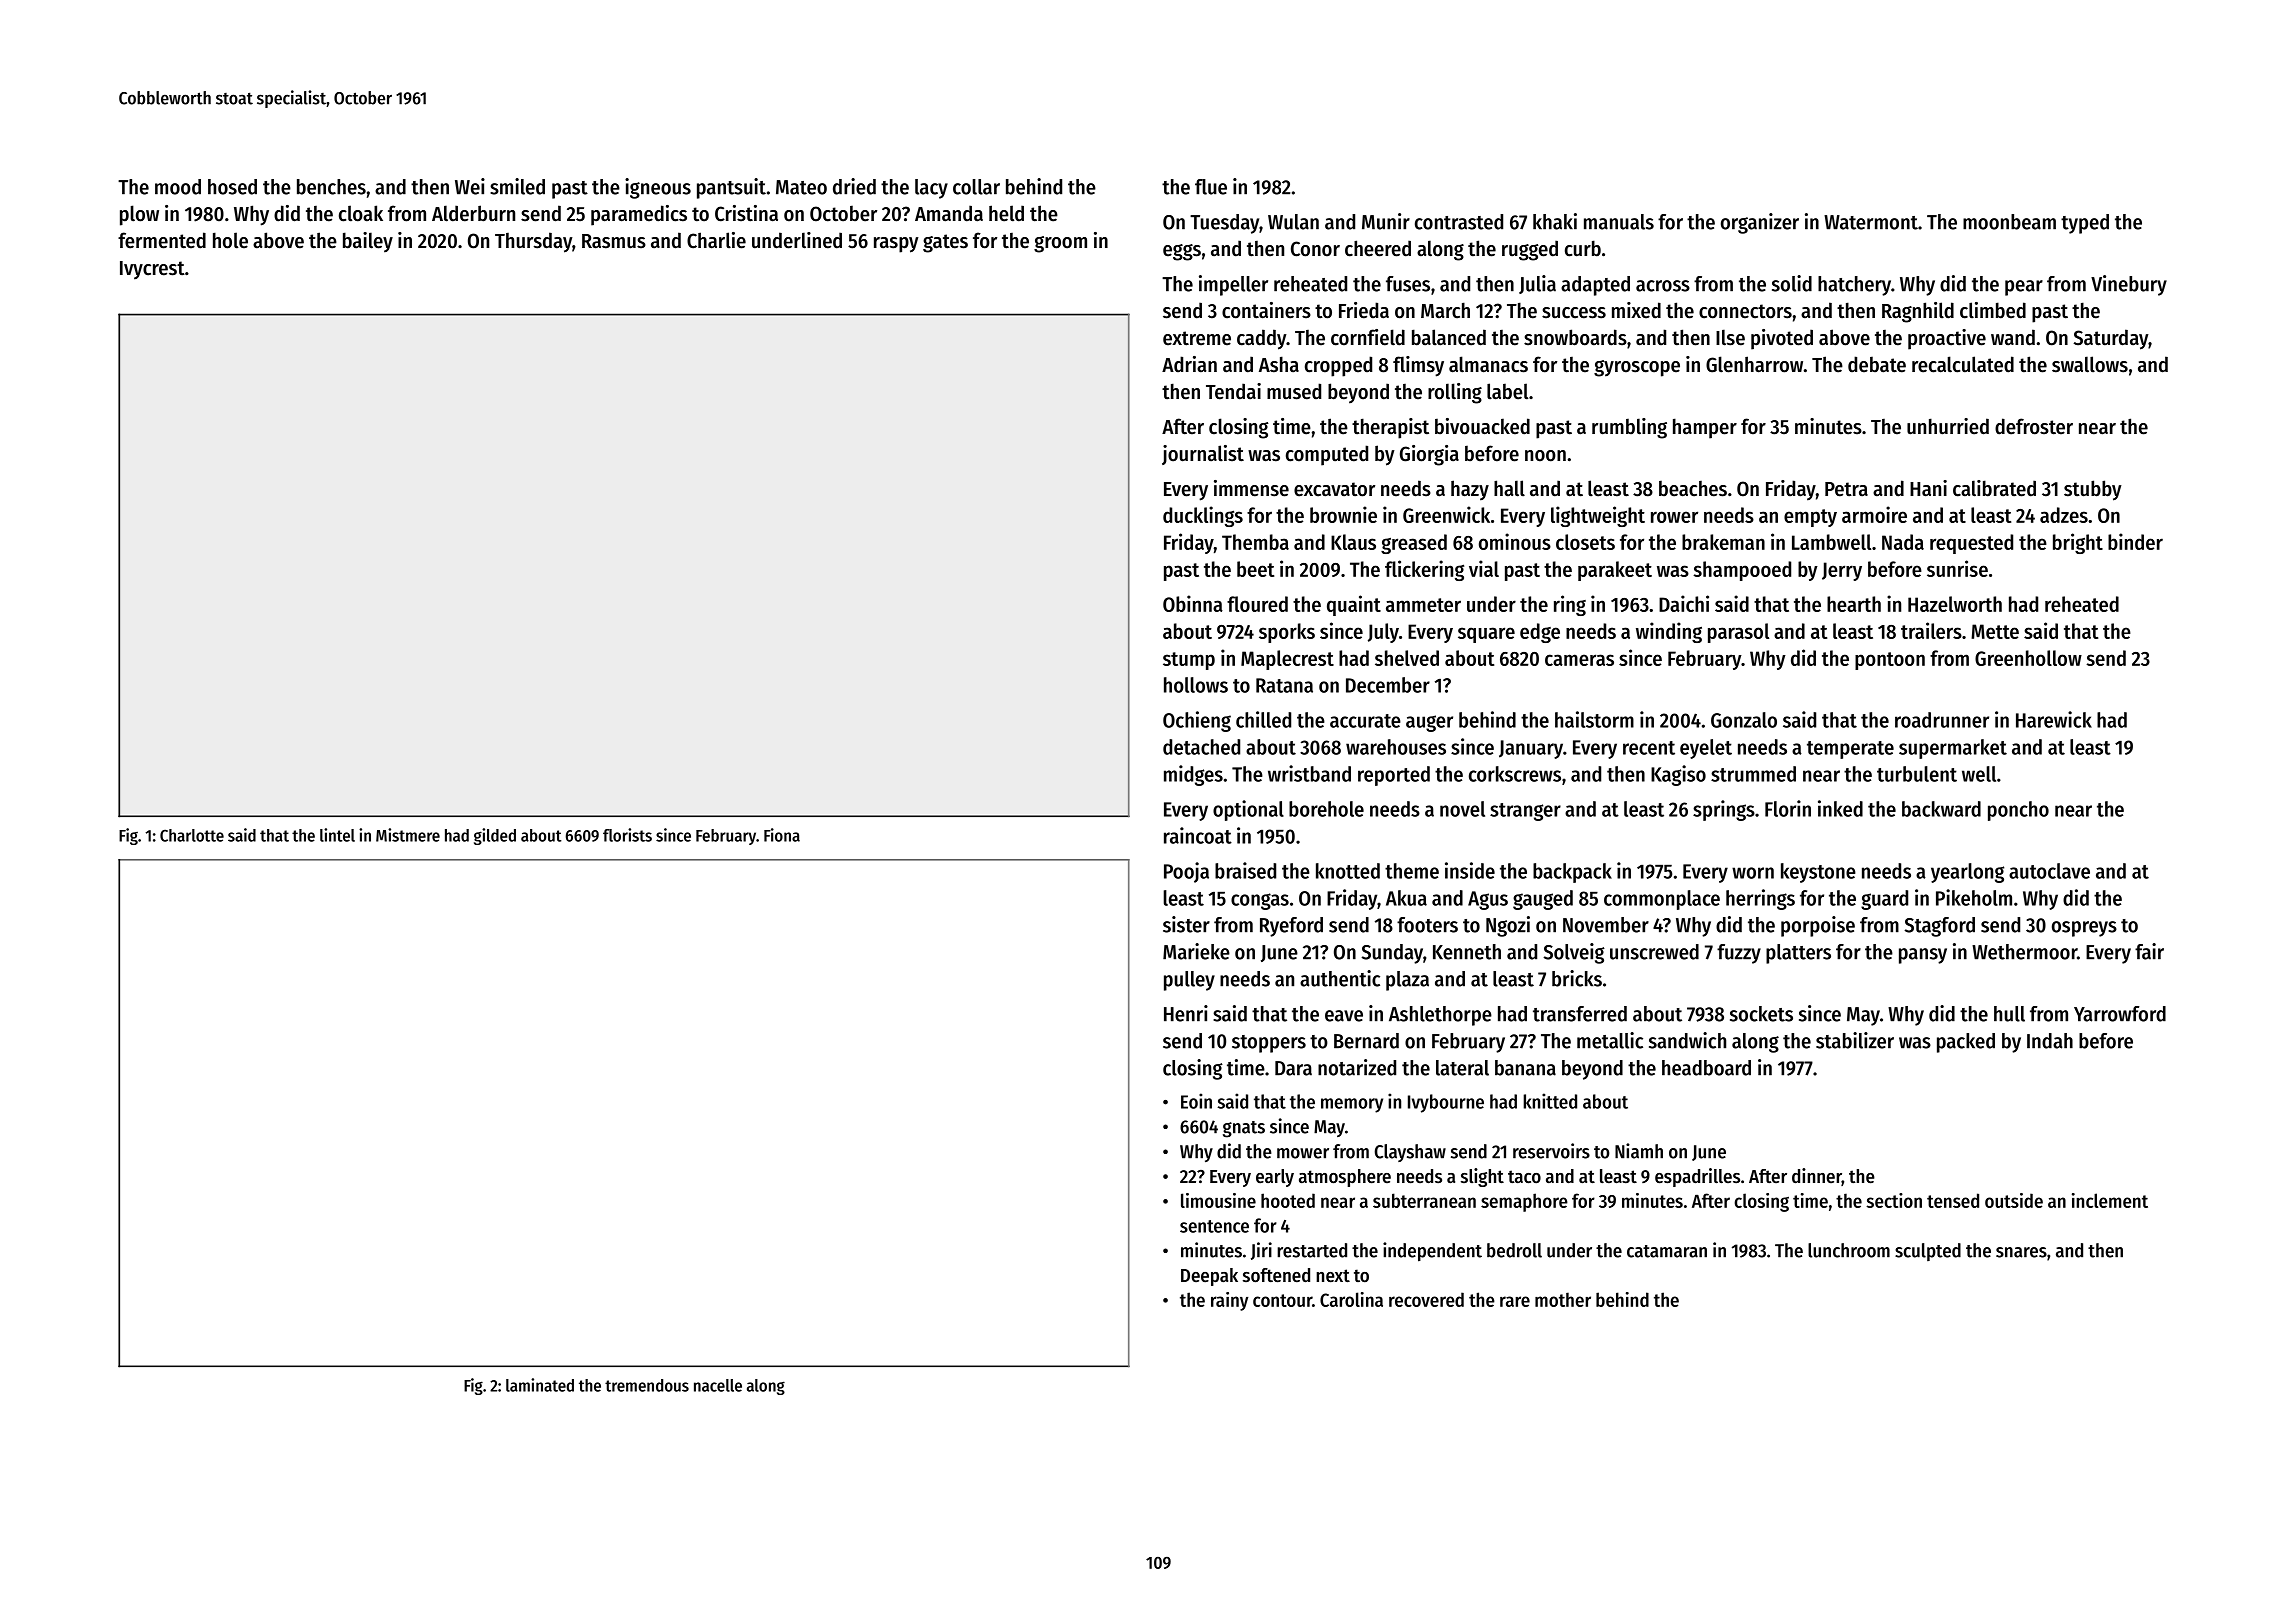  I want to click on florists, so click(627, 835).
